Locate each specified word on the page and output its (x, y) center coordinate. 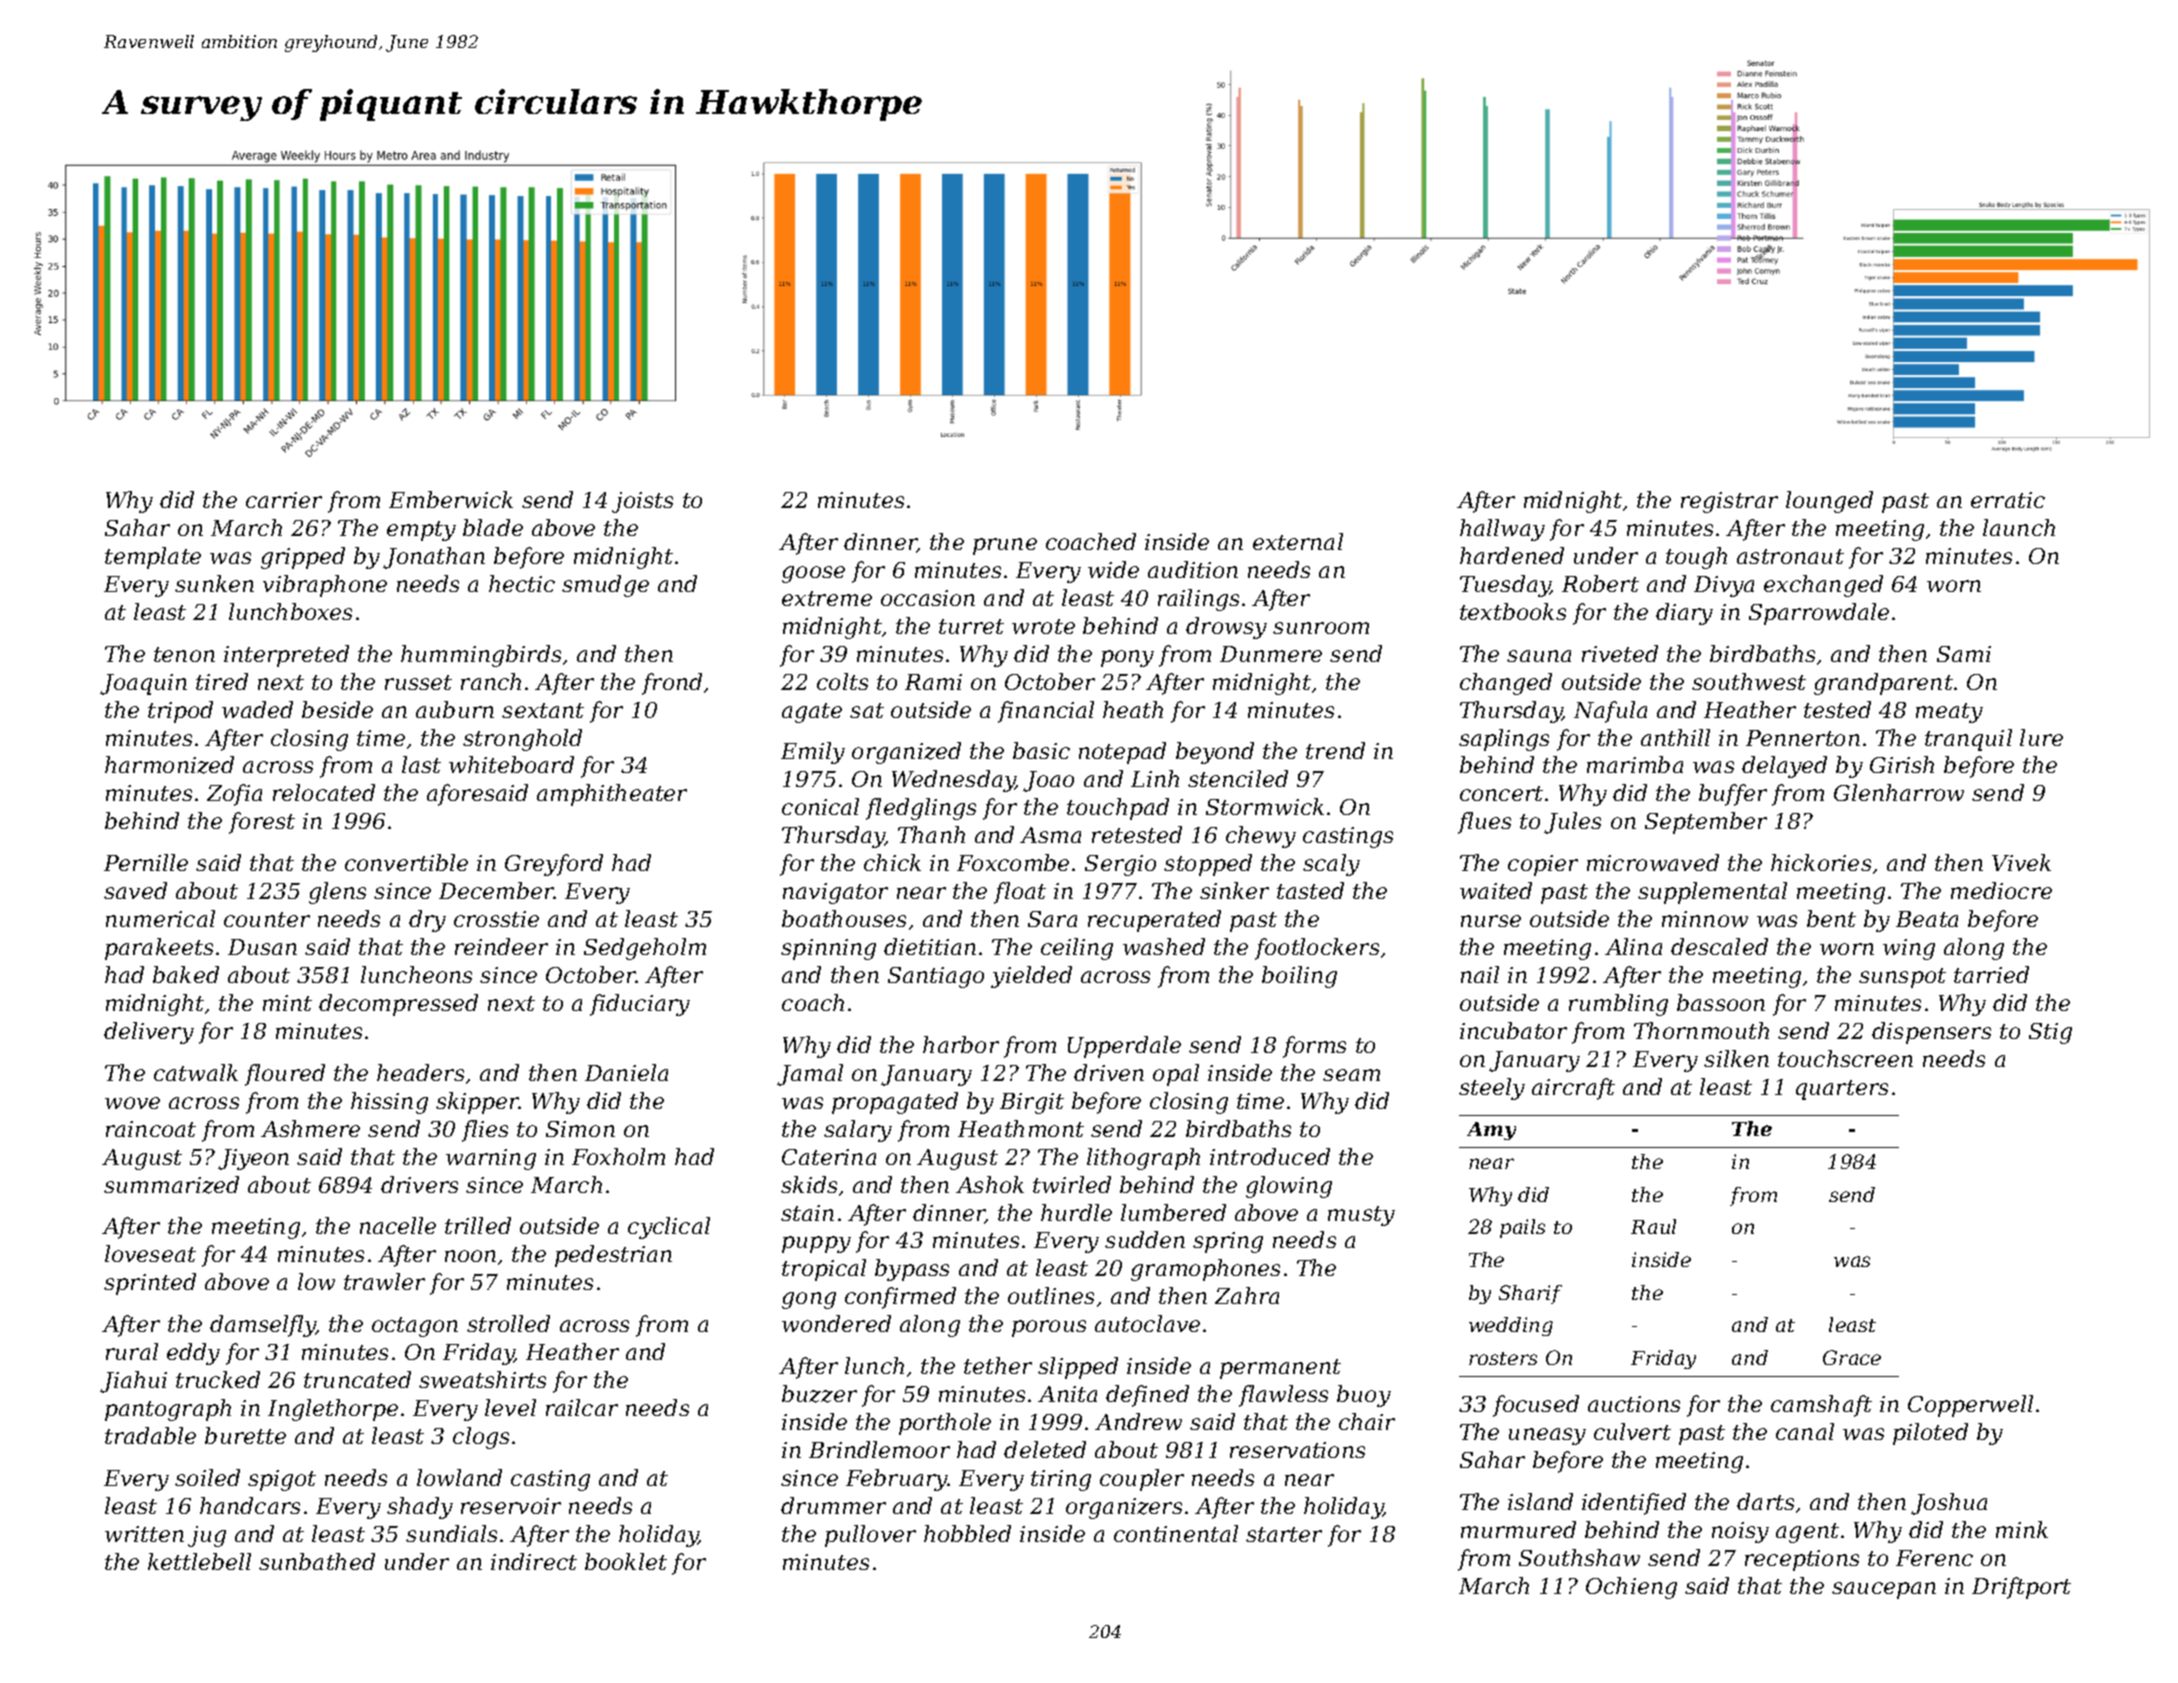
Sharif (1530, 1294)
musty (1361, 1216)
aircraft (1573, 1089)
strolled (508, 1323)
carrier (284, 500)
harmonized (169, 765)
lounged (1829, 502)
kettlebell (199, 1561)
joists (642, 502)
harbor (961, 1044)
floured (285, 1075)
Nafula (1610, 712)
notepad (1122, 753)
